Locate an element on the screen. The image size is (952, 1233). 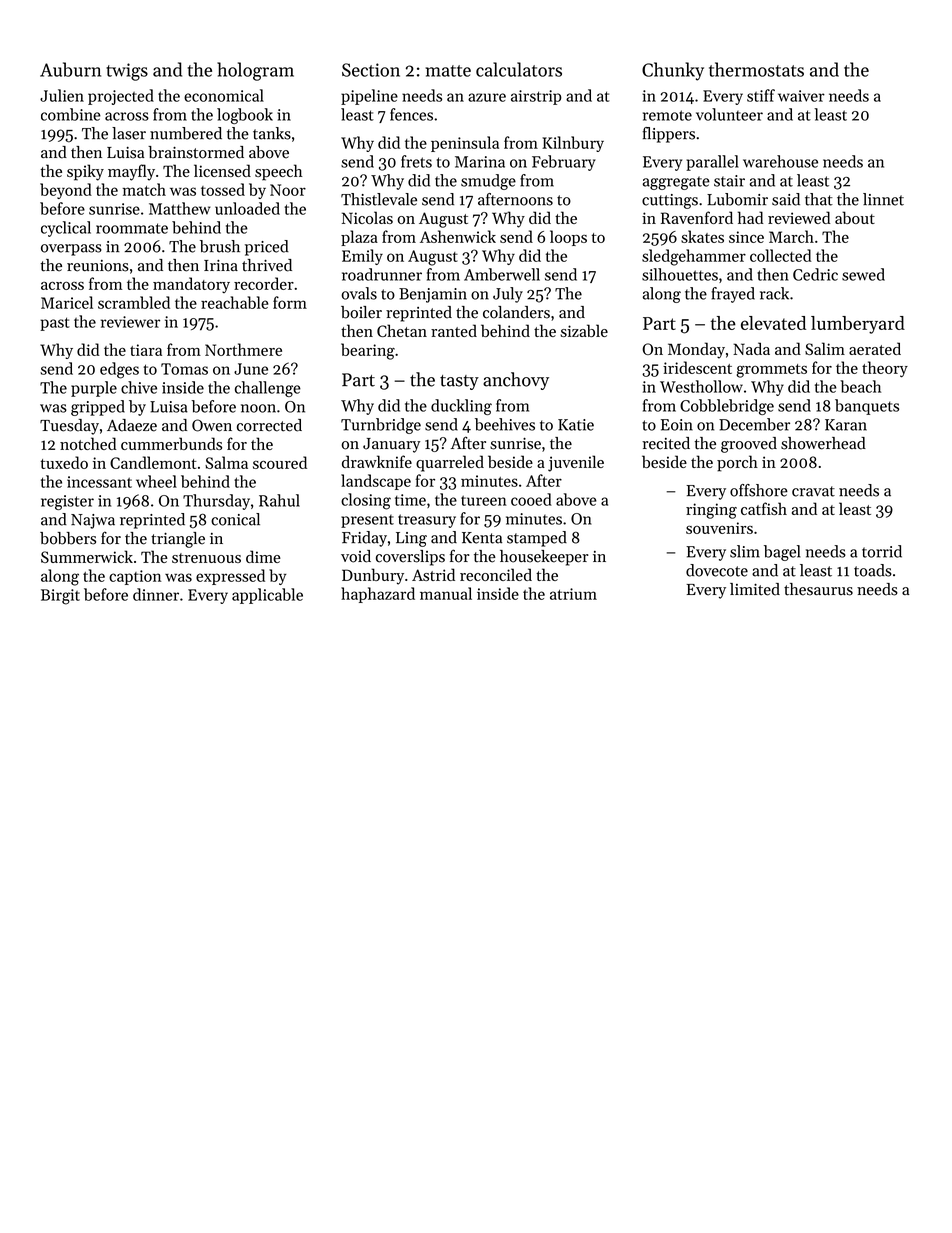
haphazard is located at coordinates (378, 595).
